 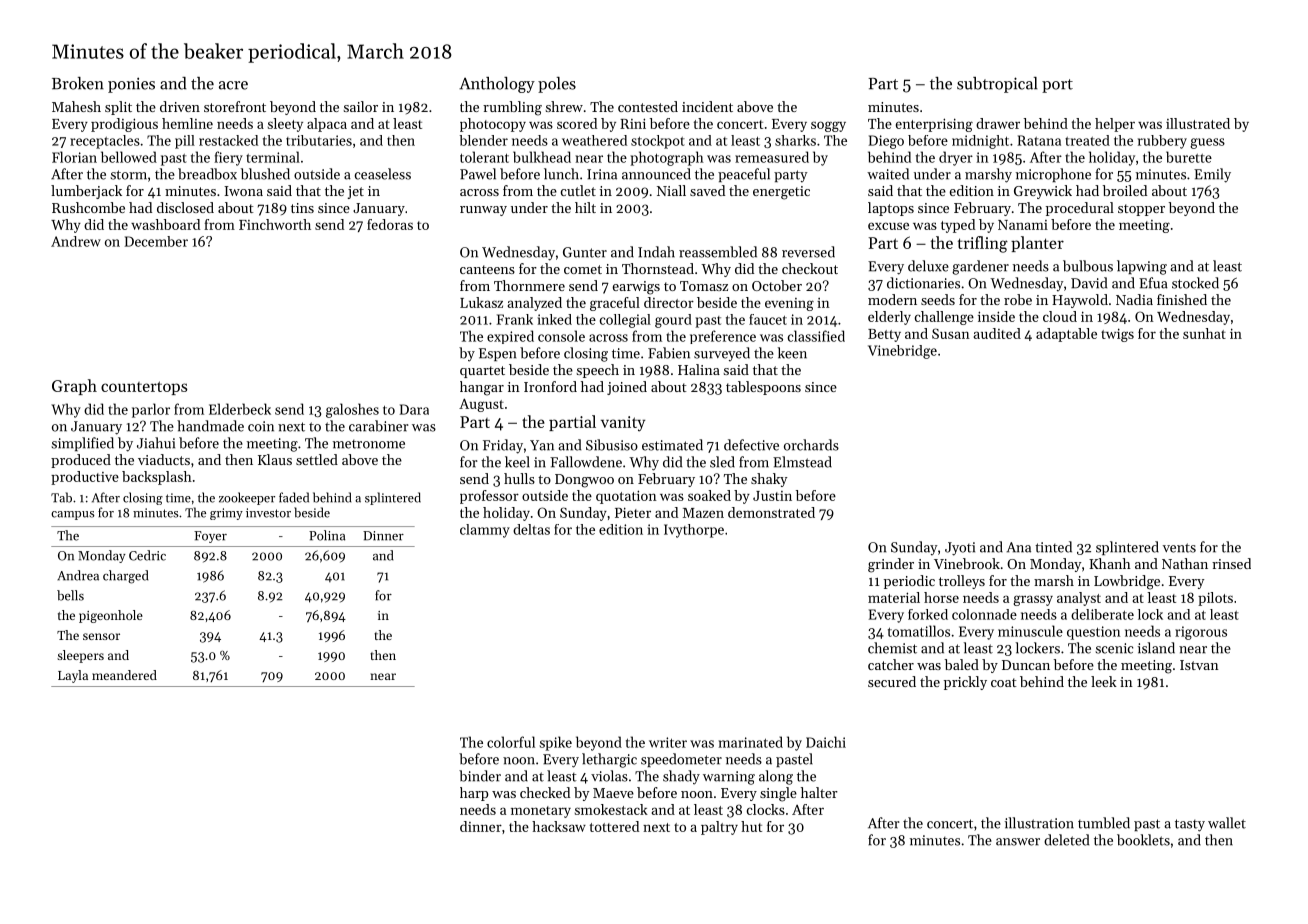 I want to click on clammy, so click(x=485, y=531).
